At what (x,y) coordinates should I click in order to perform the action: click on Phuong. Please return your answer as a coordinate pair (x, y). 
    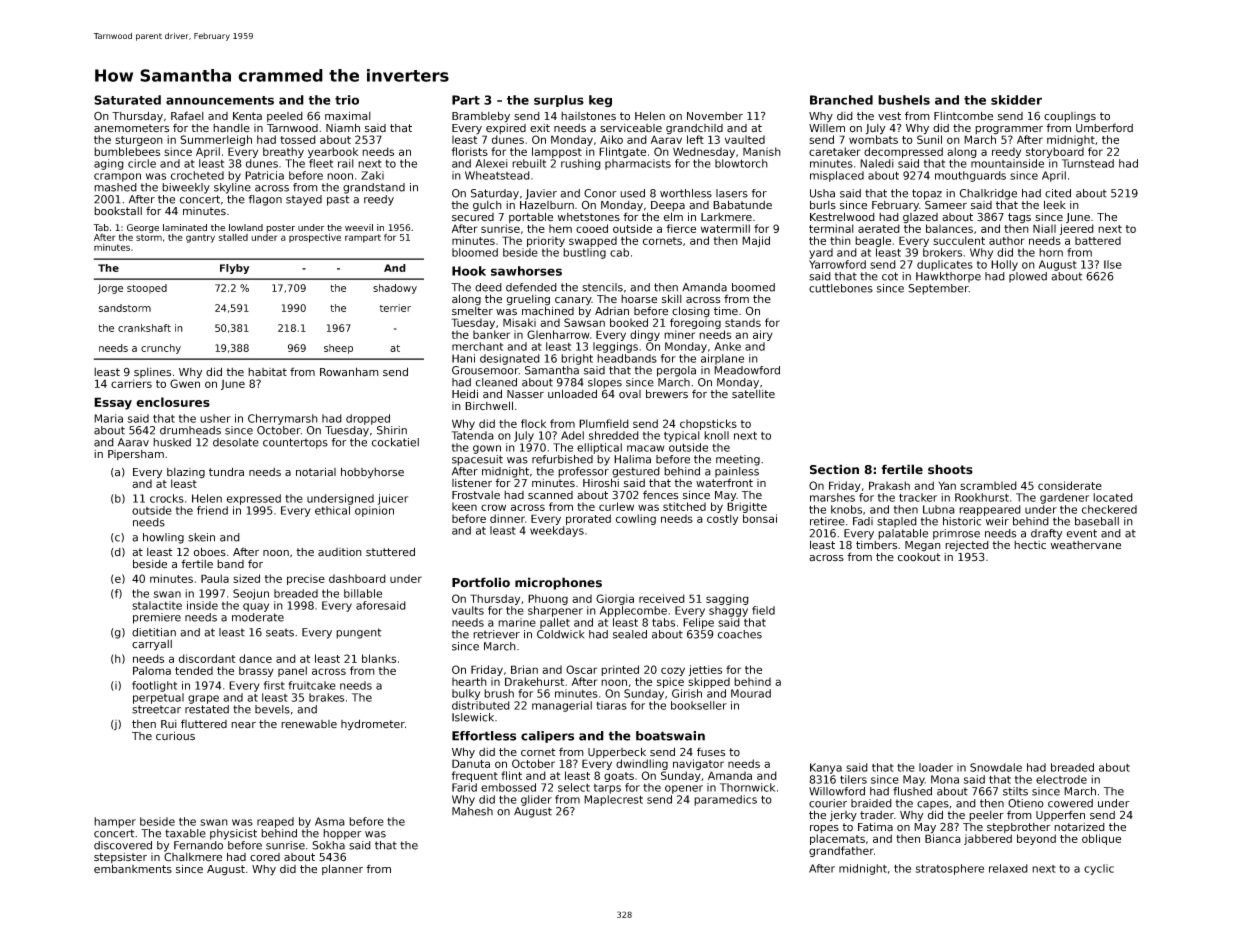
    Looking at the image, I should click on (548, 599).
